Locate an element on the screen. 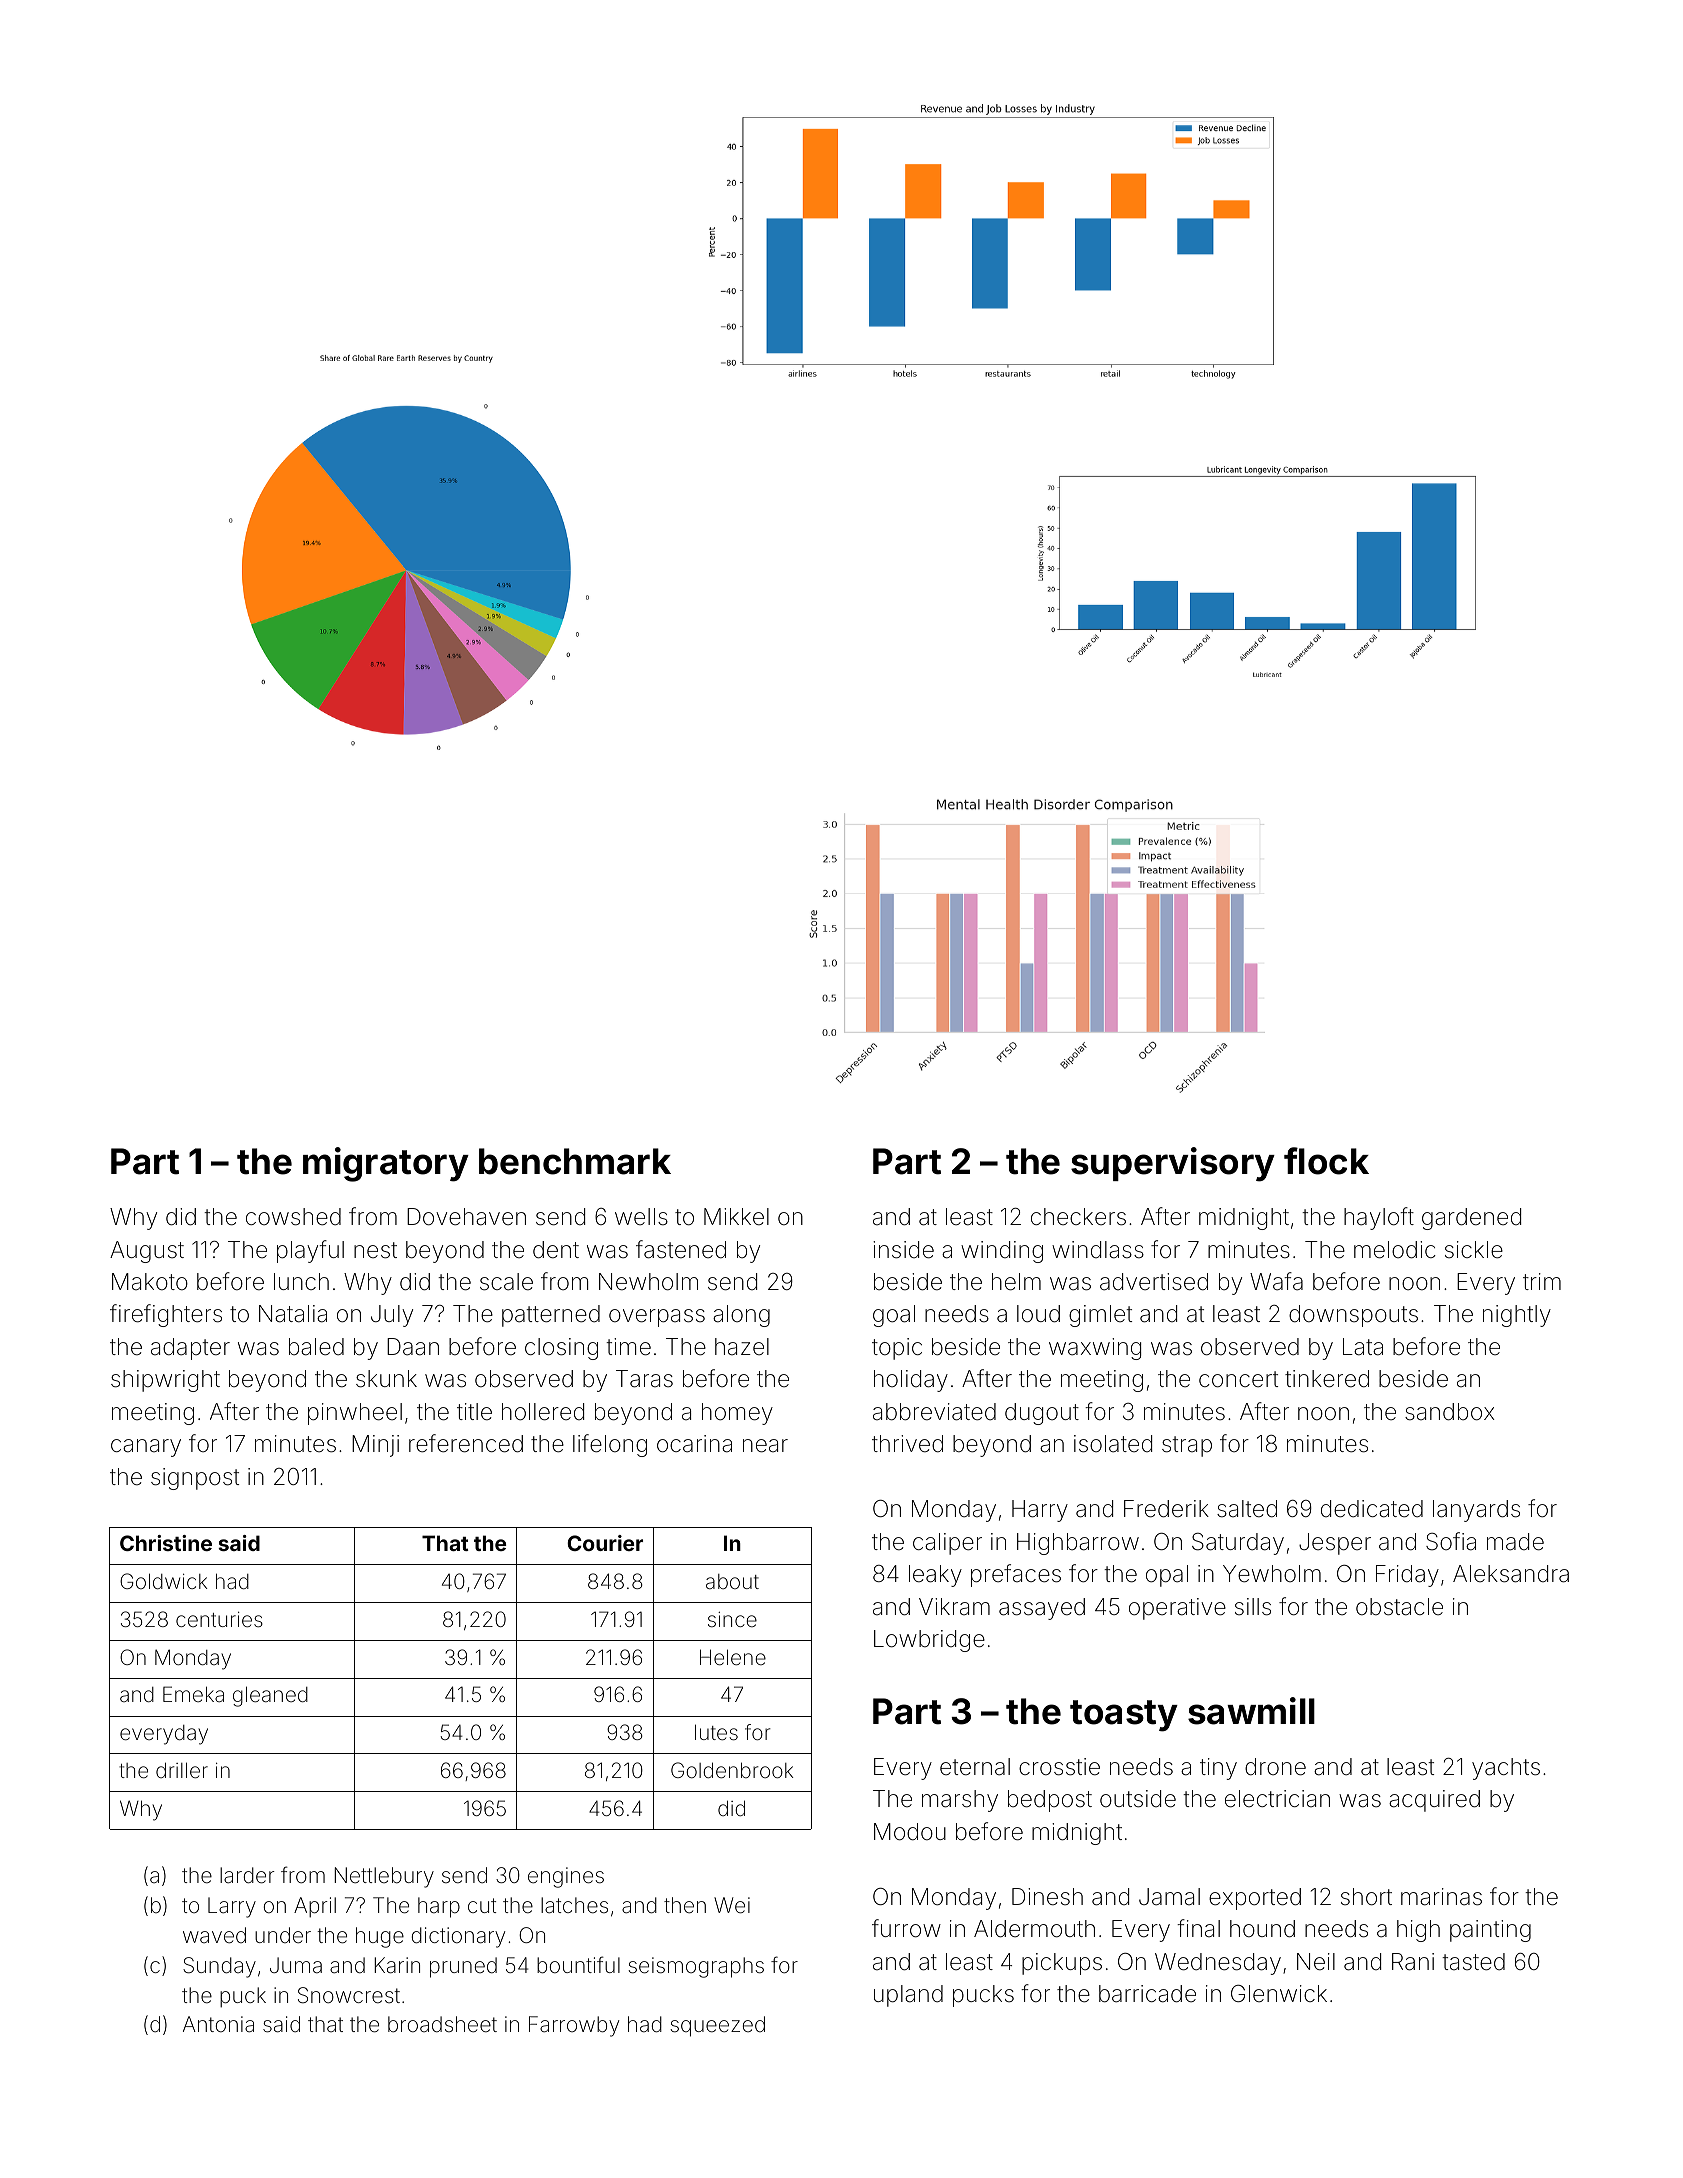 The width and height of the screenshot is (1683, 2178). Aleksandra is located at coordinates (1511, 1574).
